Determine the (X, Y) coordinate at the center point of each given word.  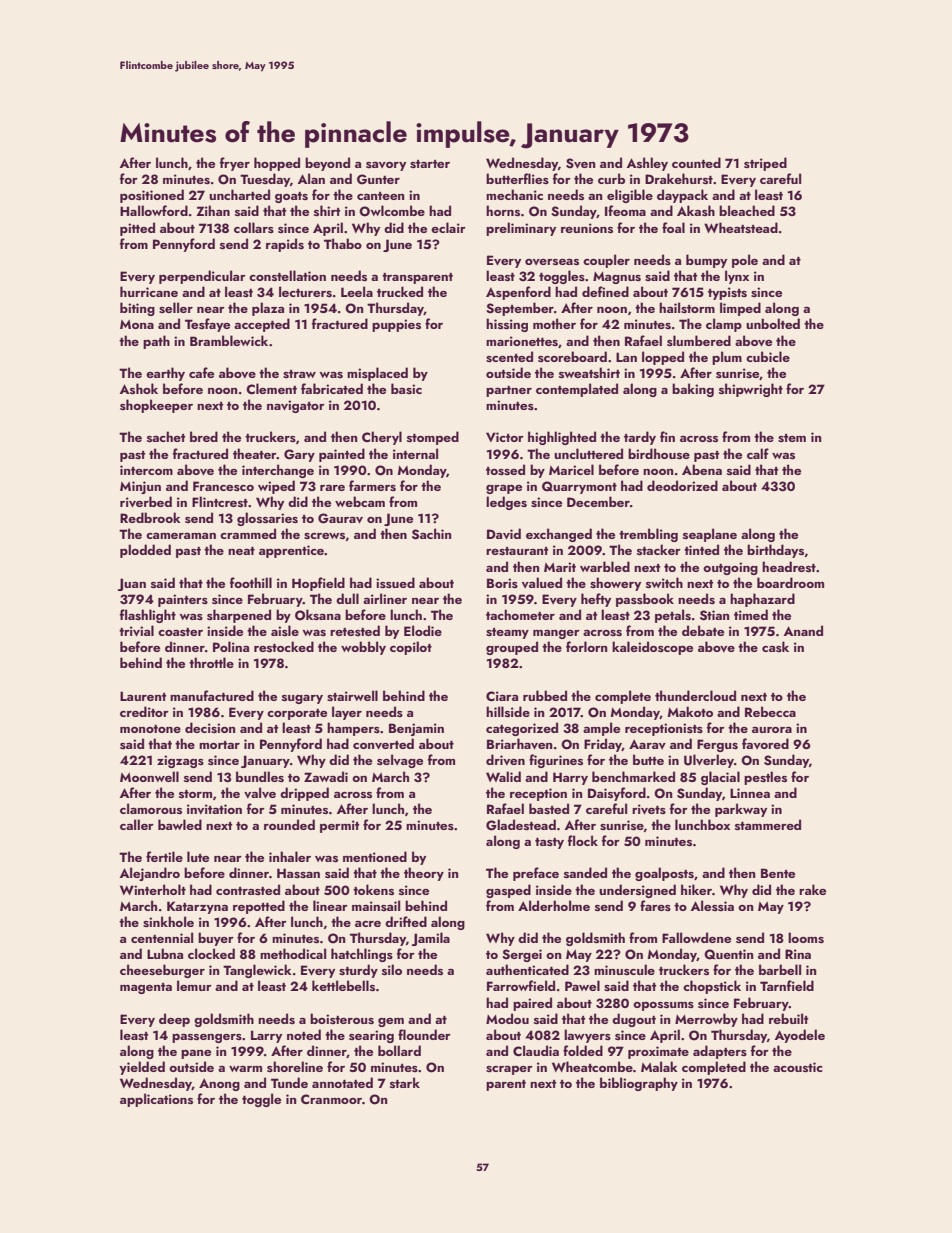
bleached (747, 210)
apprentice (291, 551)
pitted (137, 229)
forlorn (587, 646)
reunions (587, 228)
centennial (162, 937)
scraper (509, 1070)
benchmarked (633, 776)
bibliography (639, 1084)
